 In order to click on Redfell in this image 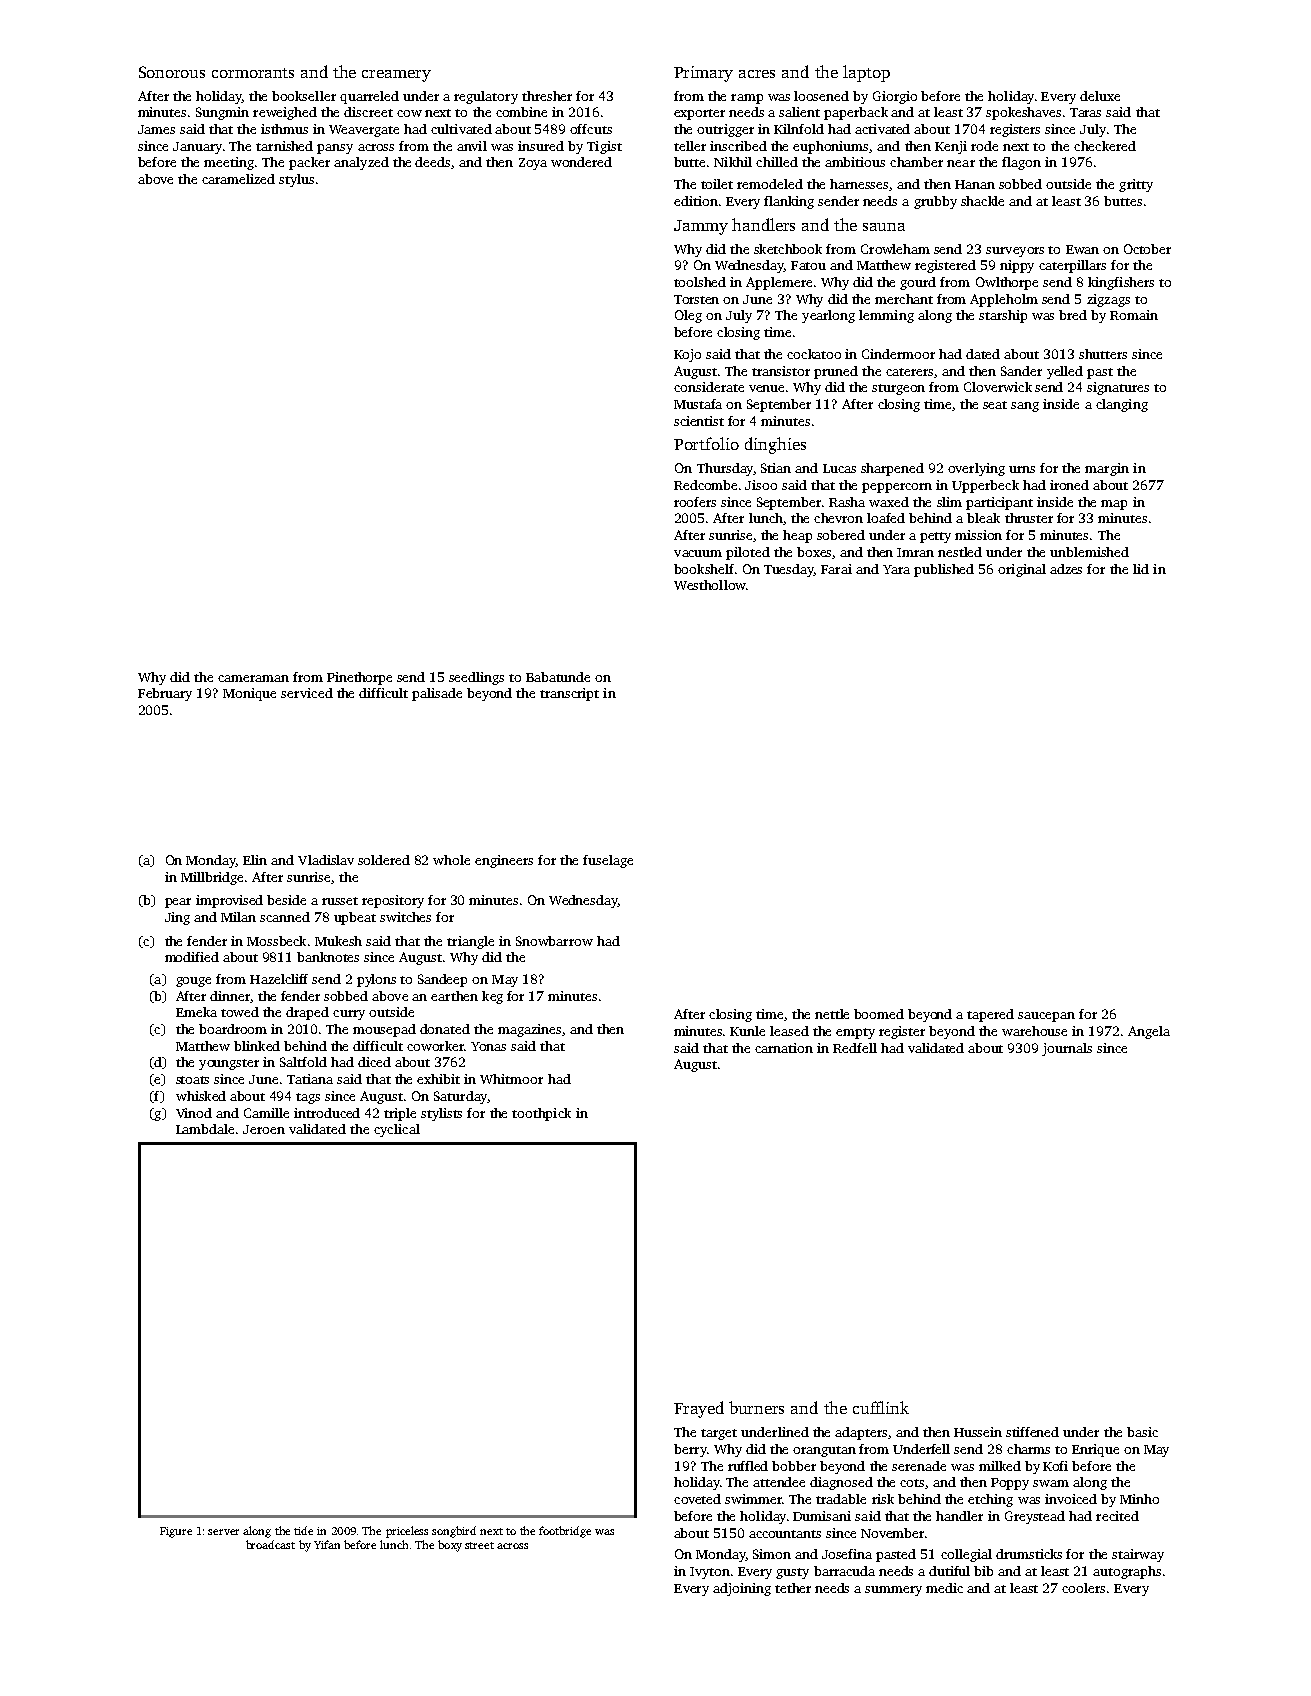, I will do `click(855, 1048)`.
